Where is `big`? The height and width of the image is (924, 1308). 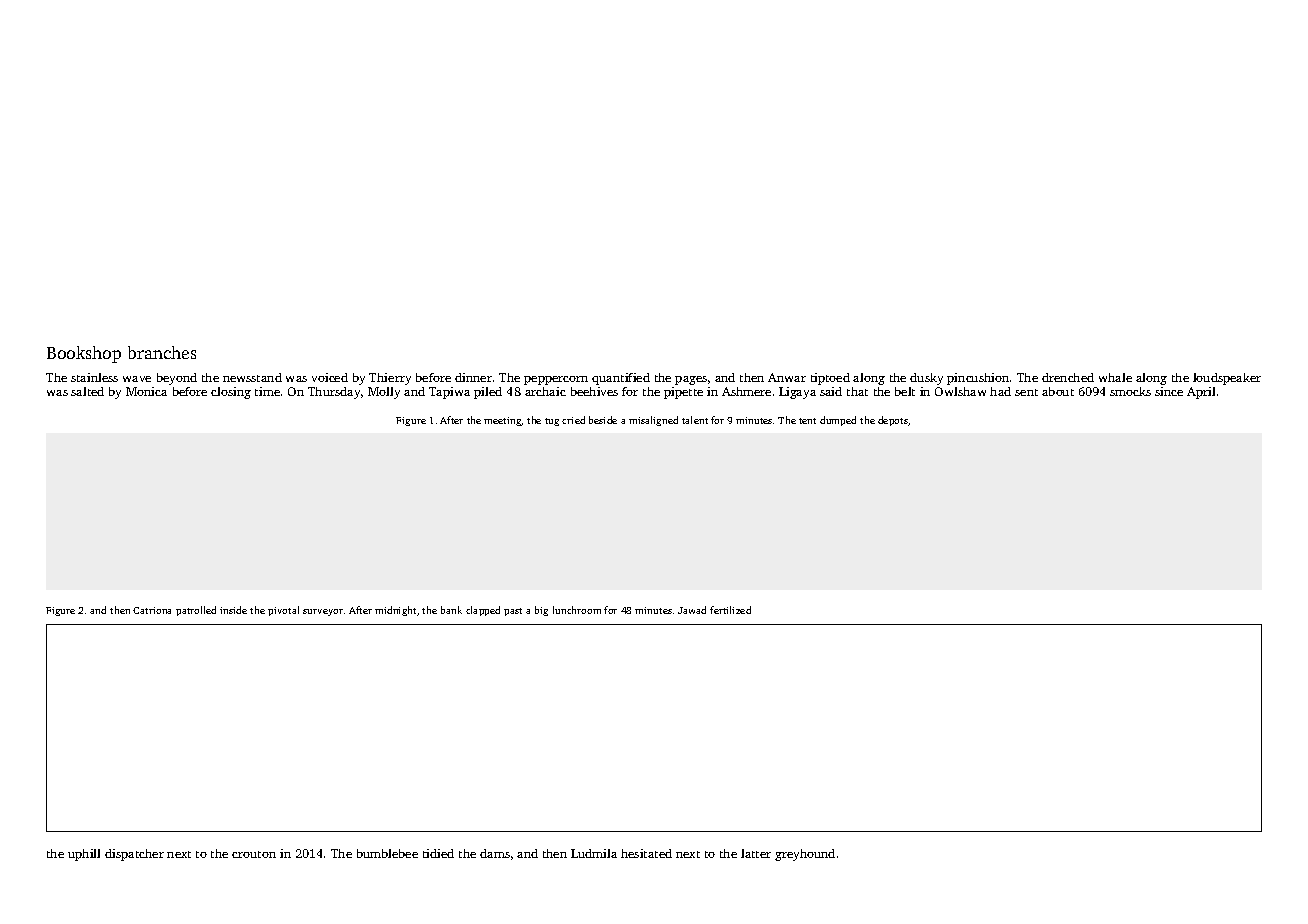
big is located at coordinates (541, 611).
